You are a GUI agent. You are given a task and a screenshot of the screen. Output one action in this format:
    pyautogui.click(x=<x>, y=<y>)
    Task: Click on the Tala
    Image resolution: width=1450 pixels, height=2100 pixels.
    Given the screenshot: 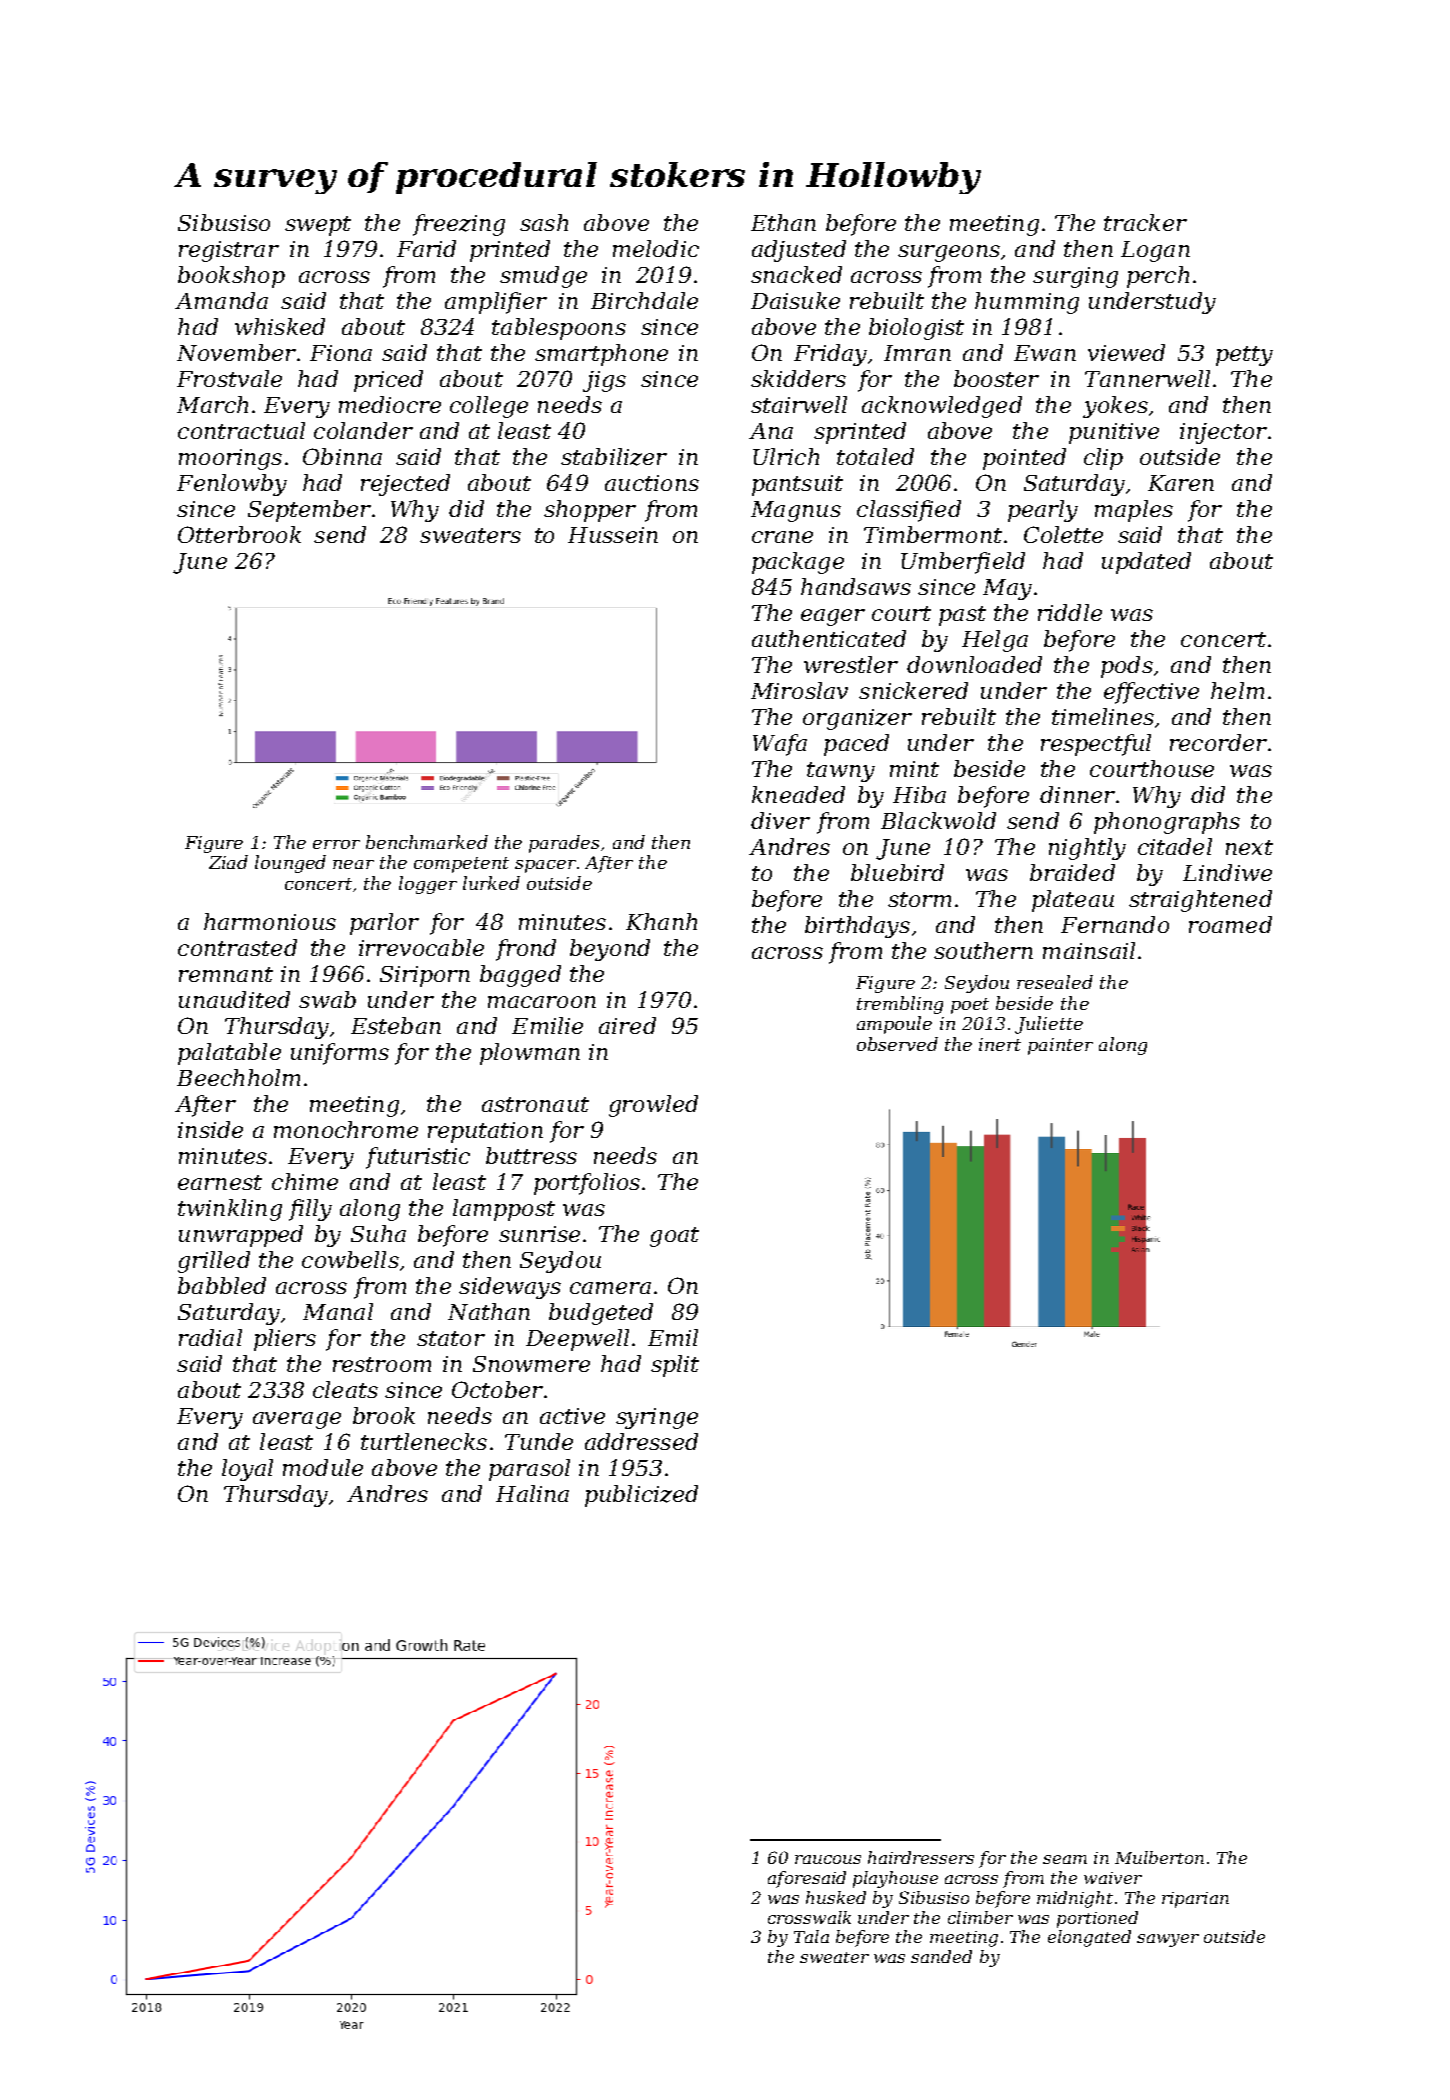 What is the action you would take?
    pyautogui.click(x=811, y=1936)
